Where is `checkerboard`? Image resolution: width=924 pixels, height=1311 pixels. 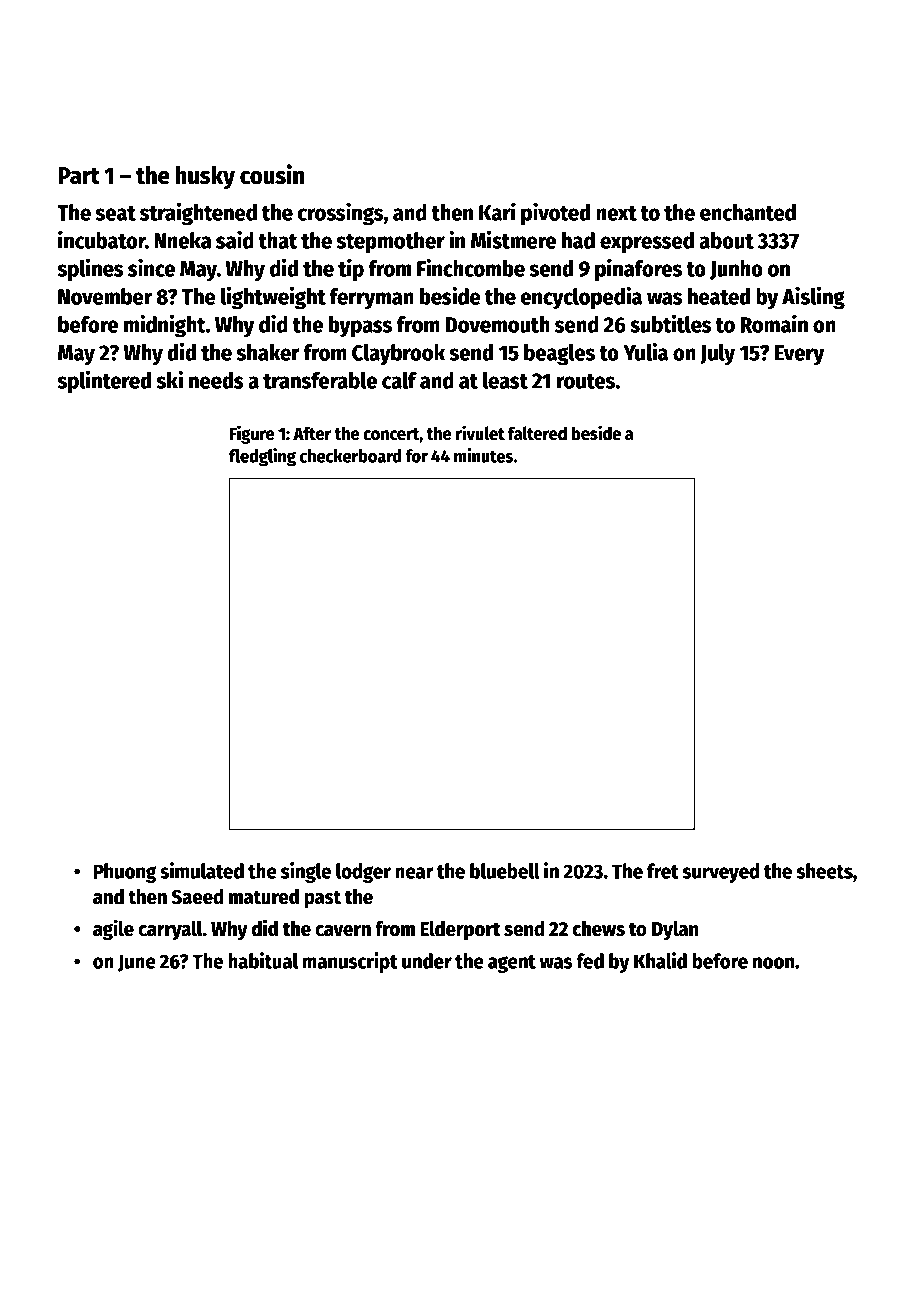 checkerboard is located at coordinates (350, 456).
